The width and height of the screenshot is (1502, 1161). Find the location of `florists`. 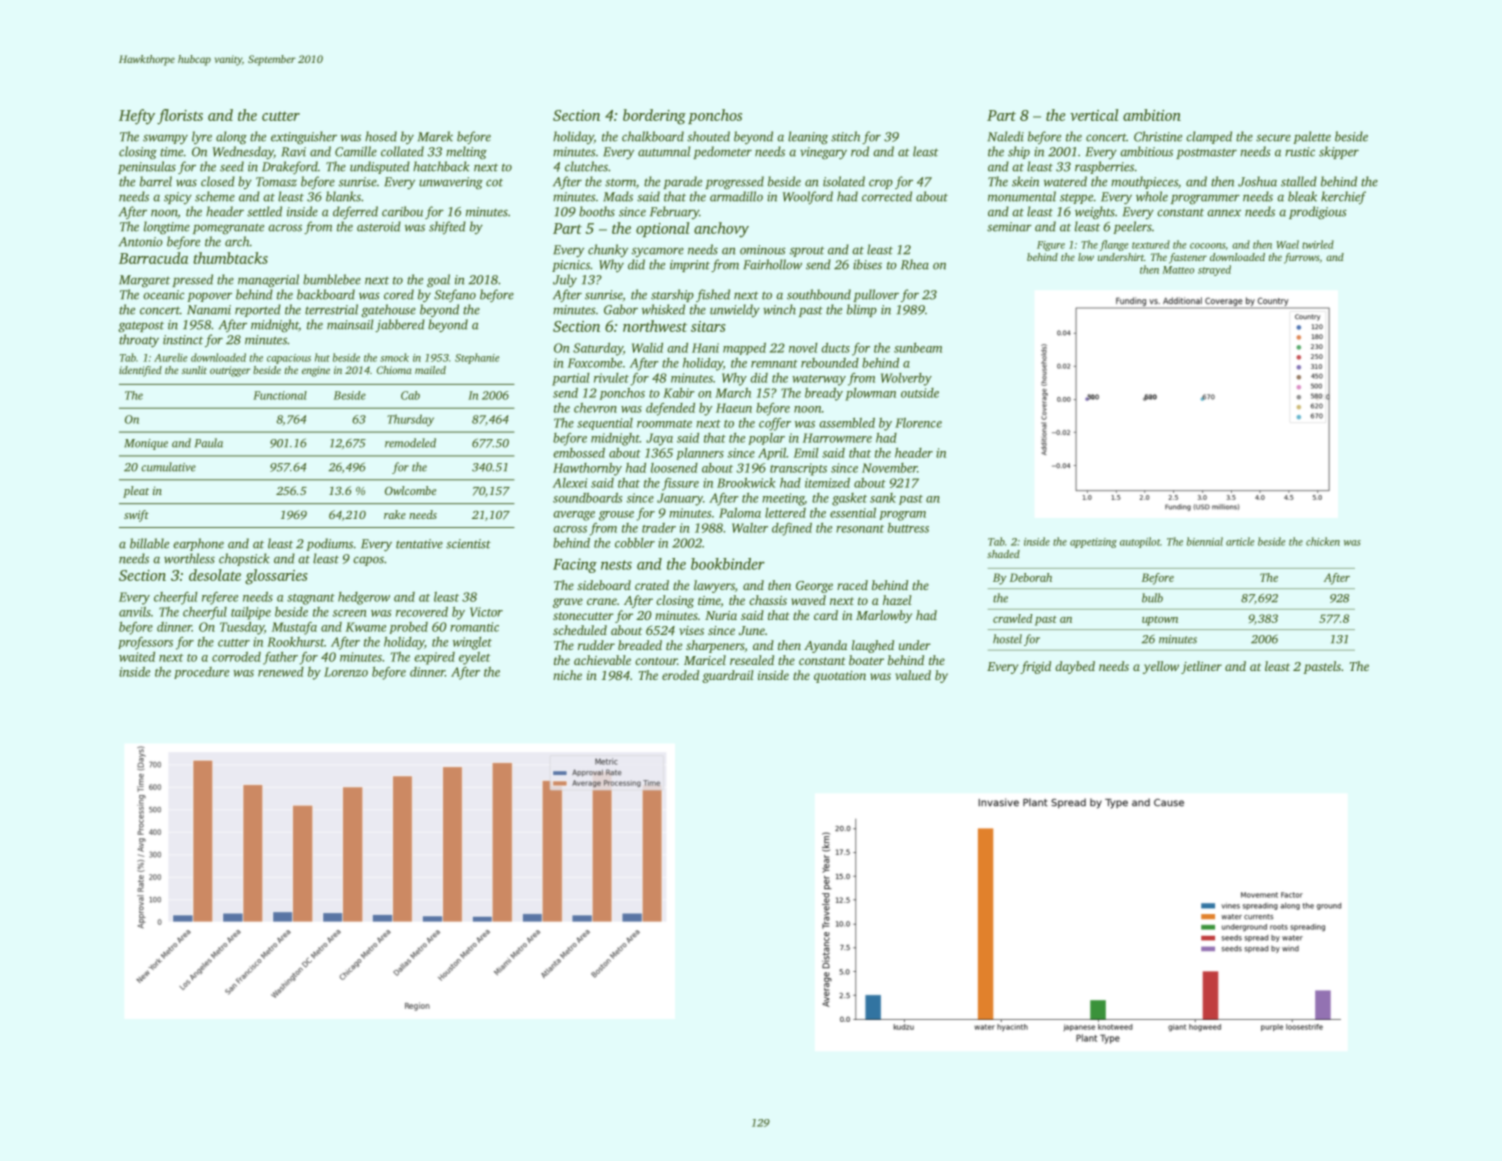

florists is located at coordinates (180, 117).
